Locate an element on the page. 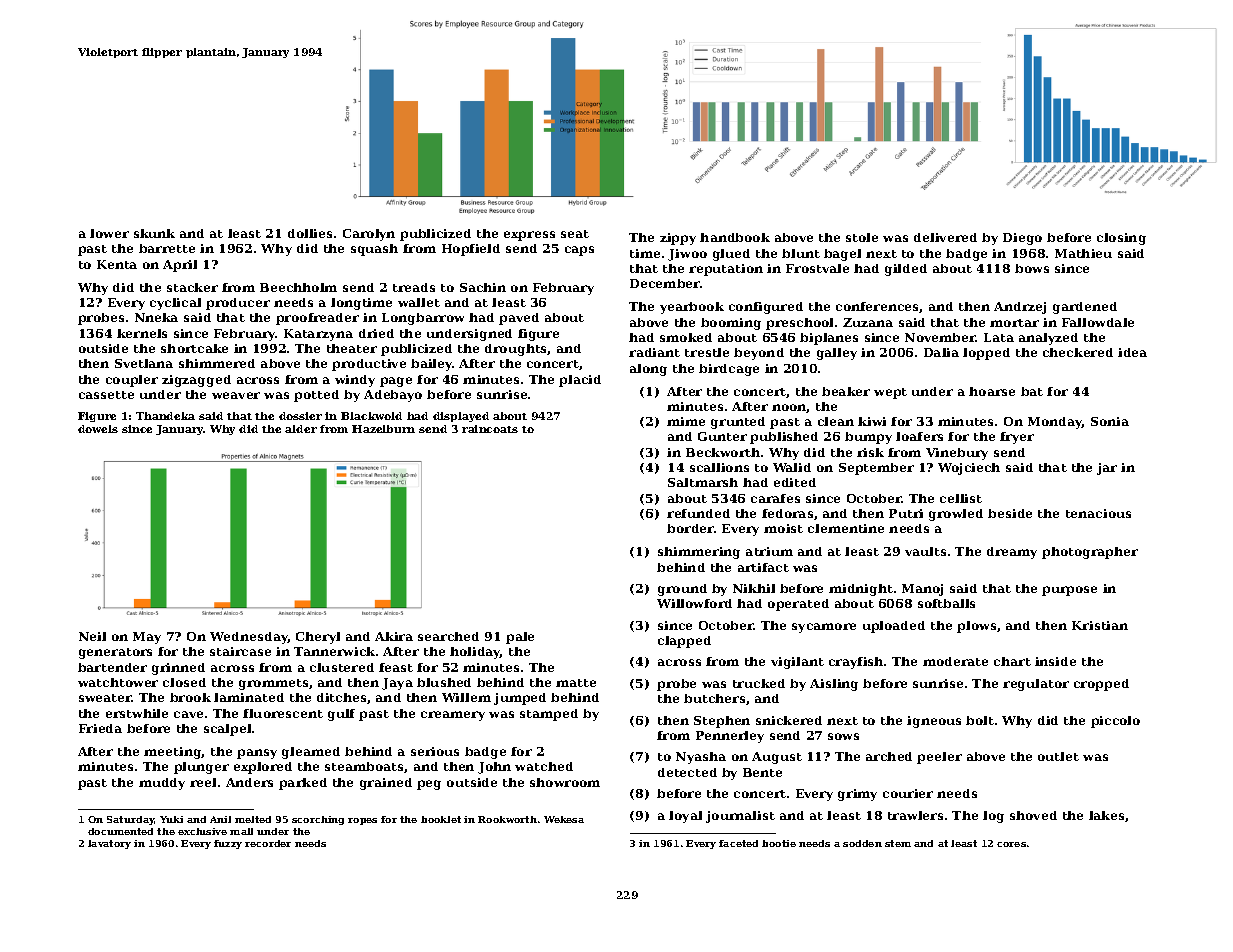  coupler is located at coordinates (132, 381).
